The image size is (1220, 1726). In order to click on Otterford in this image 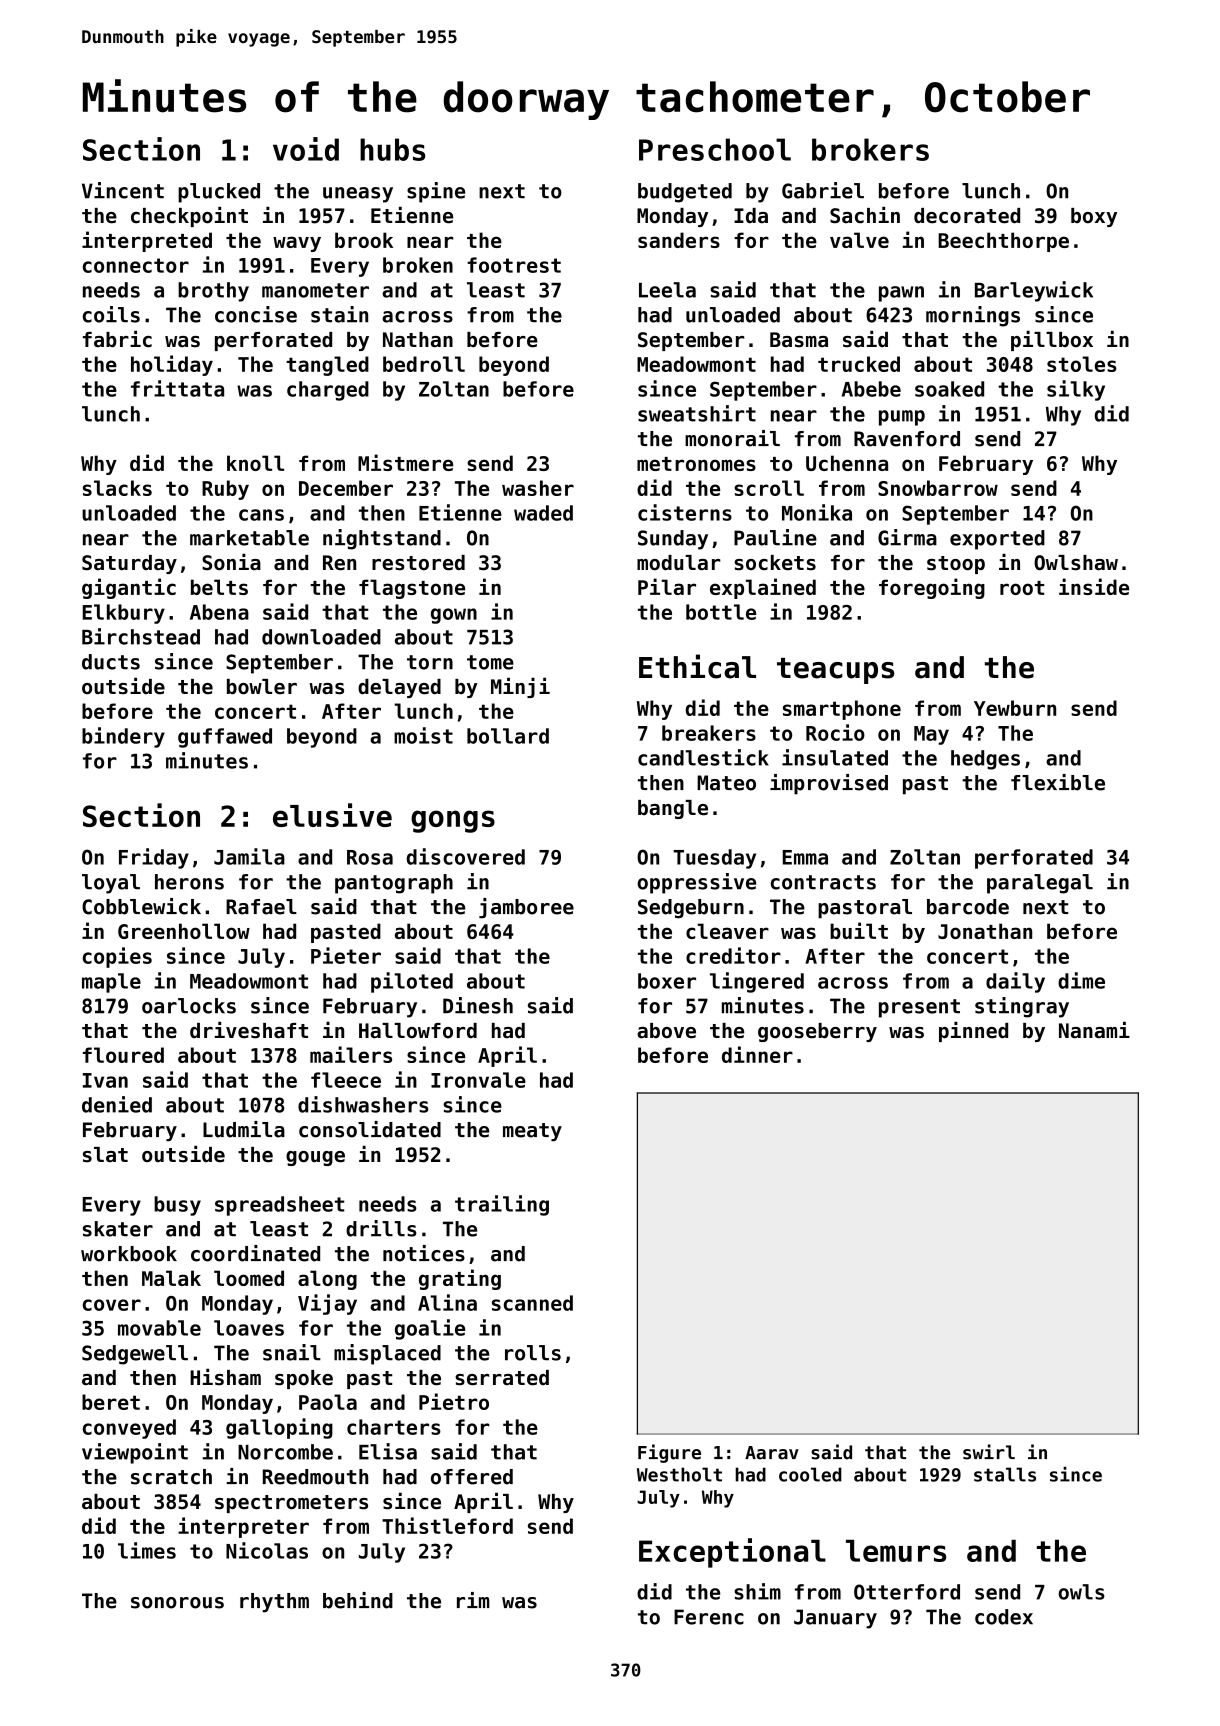, I will do `click(907, 1592)`.
